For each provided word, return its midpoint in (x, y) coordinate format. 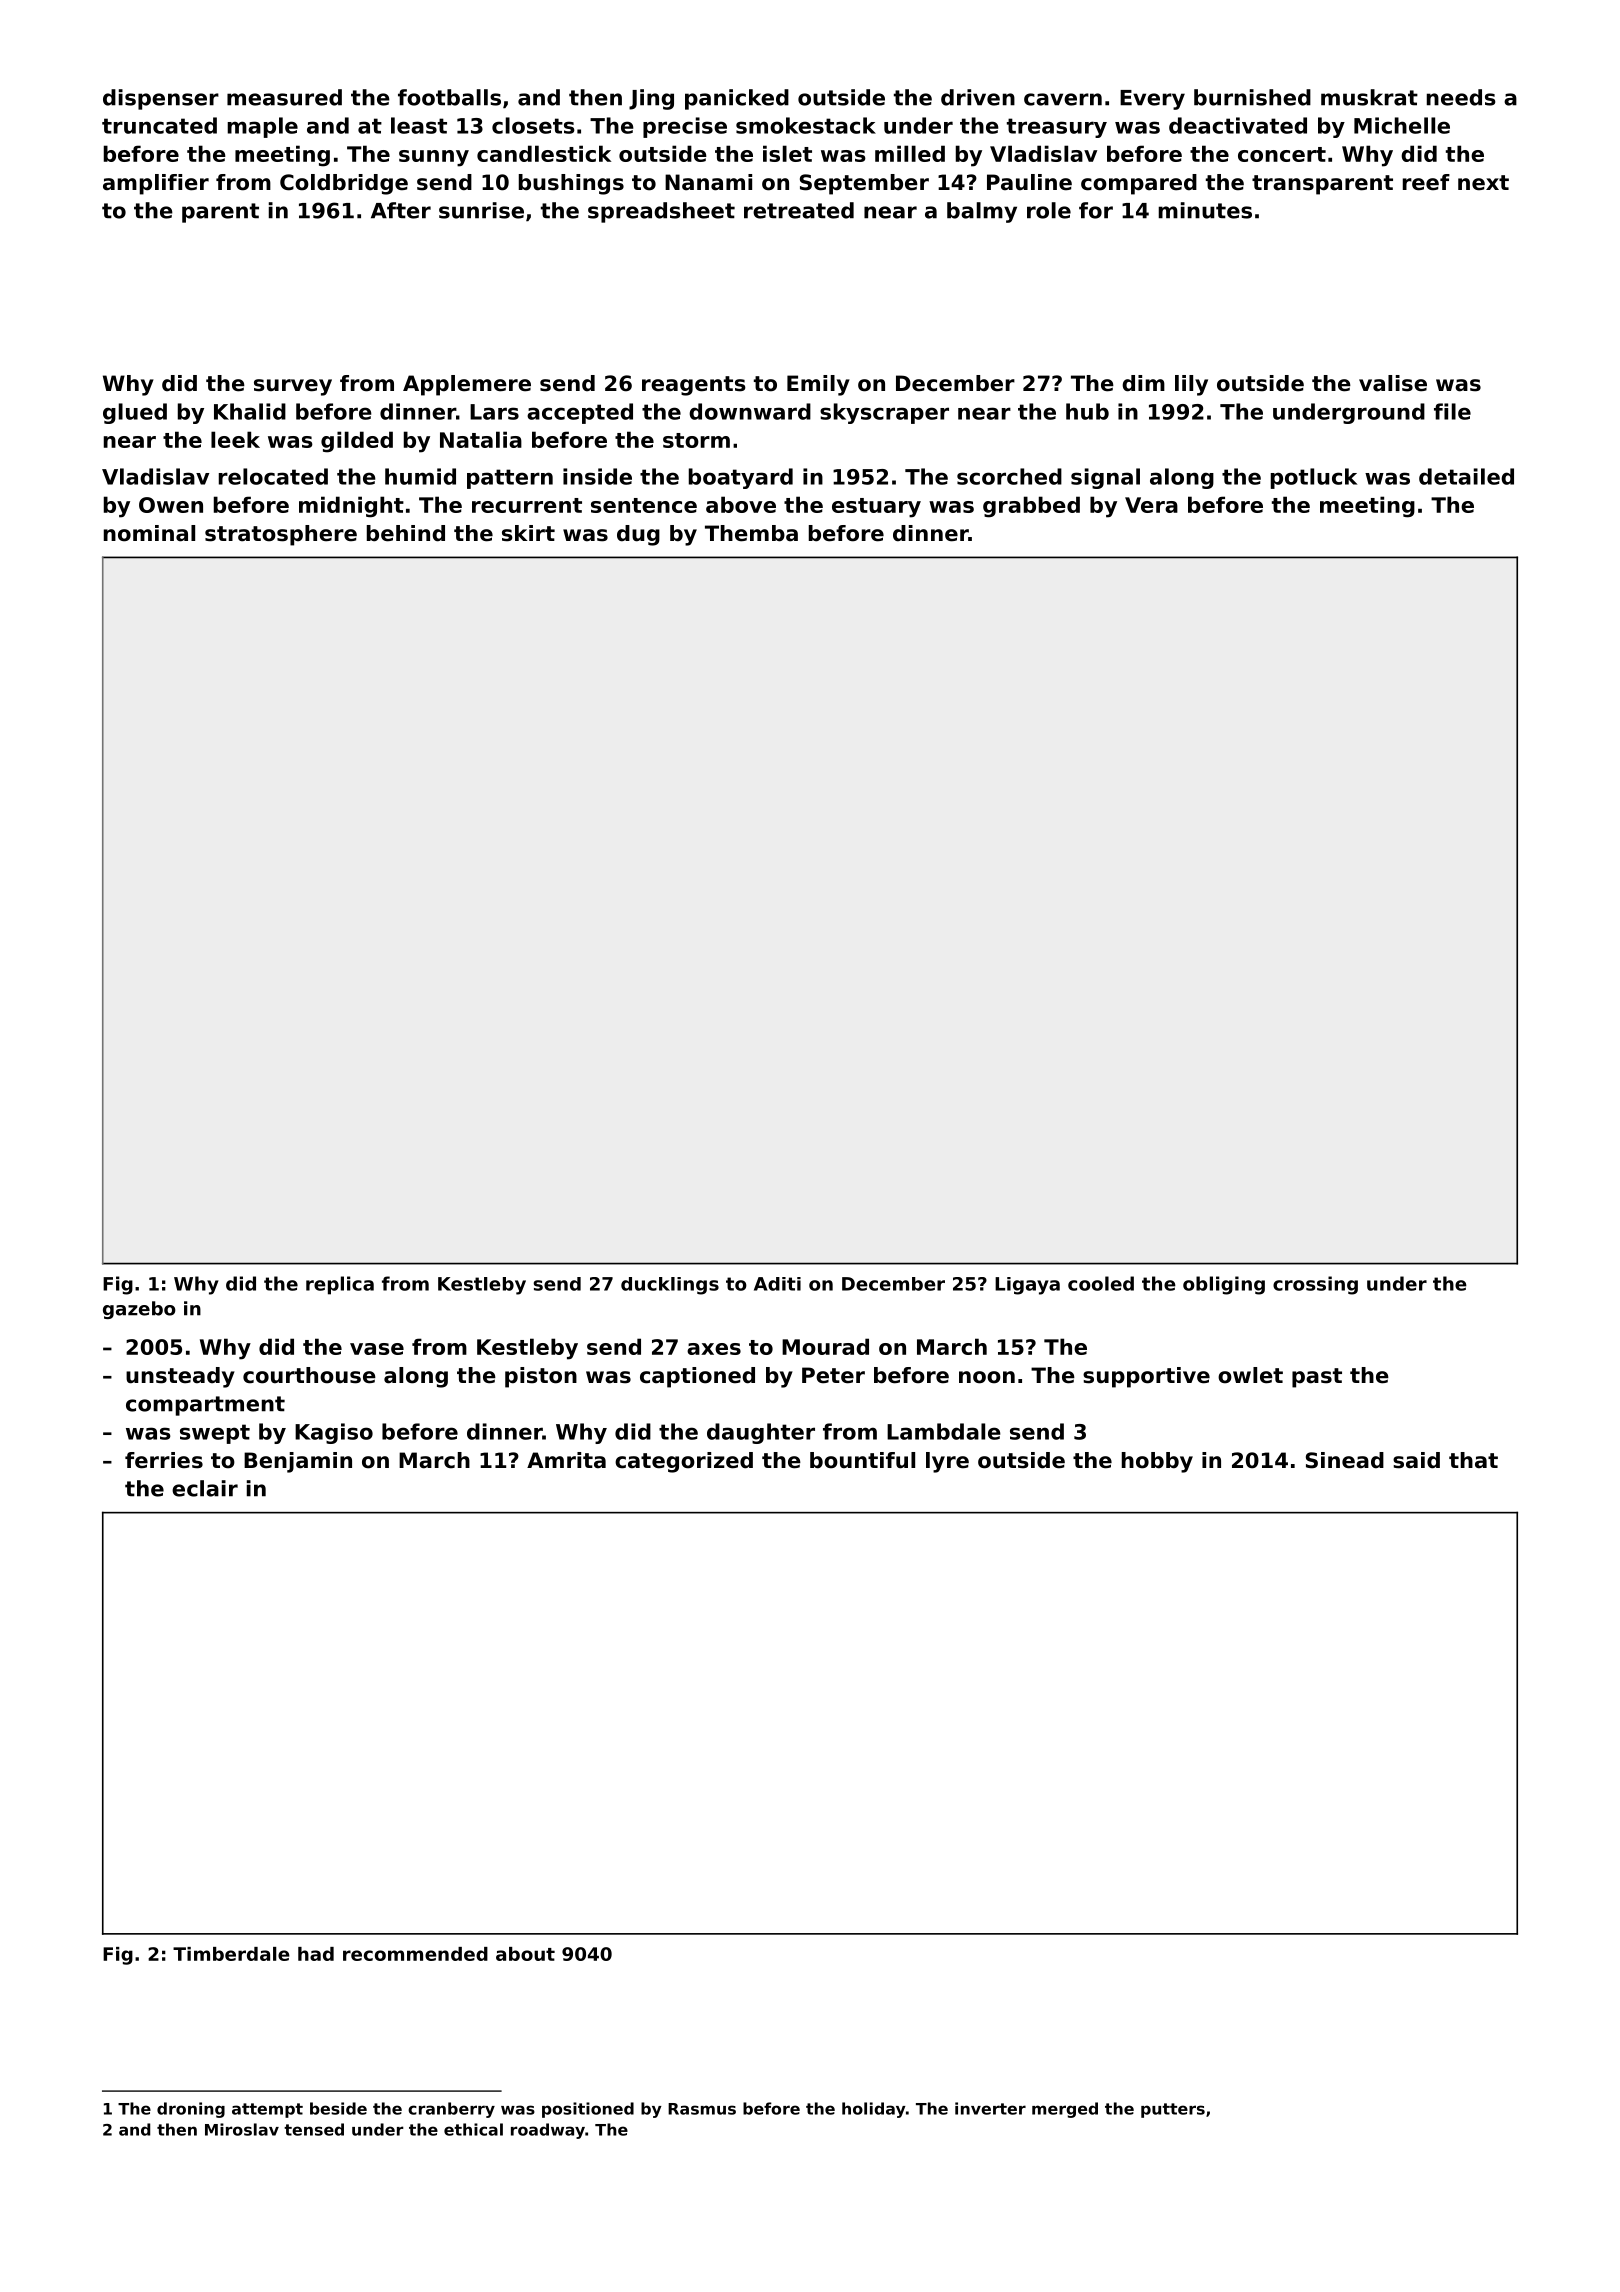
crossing (1315, 1285)
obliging (1224, 1285)
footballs (449, 97)
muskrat (1369, 97)
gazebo (139, 1310)
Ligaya (1027, 1286)
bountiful (862, 1460)
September (864, 184)
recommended (415, 1954)
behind (406, 533)
